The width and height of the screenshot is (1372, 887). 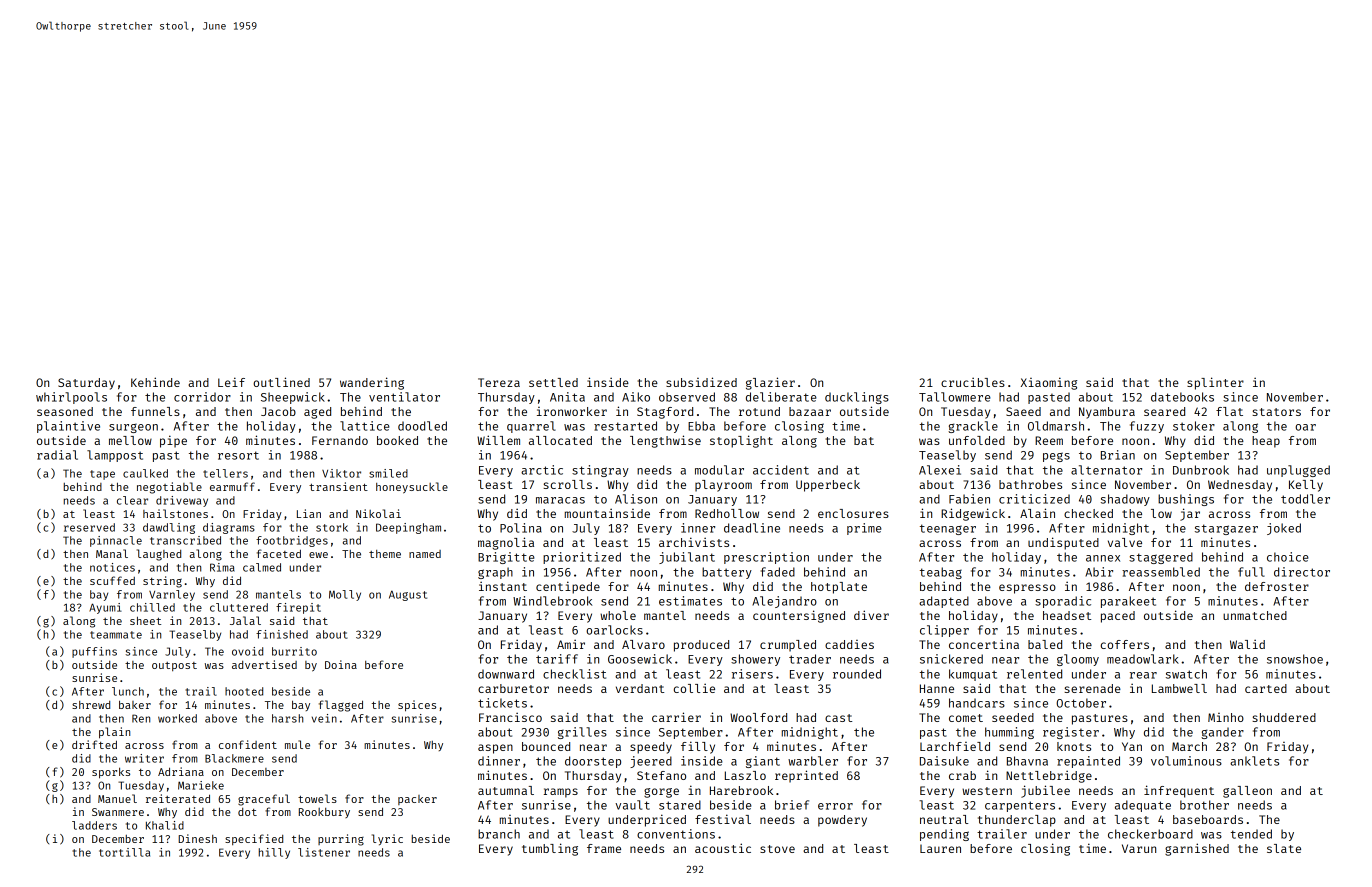 I want to click on Xiaoming, so click(x=1049, y=383).
